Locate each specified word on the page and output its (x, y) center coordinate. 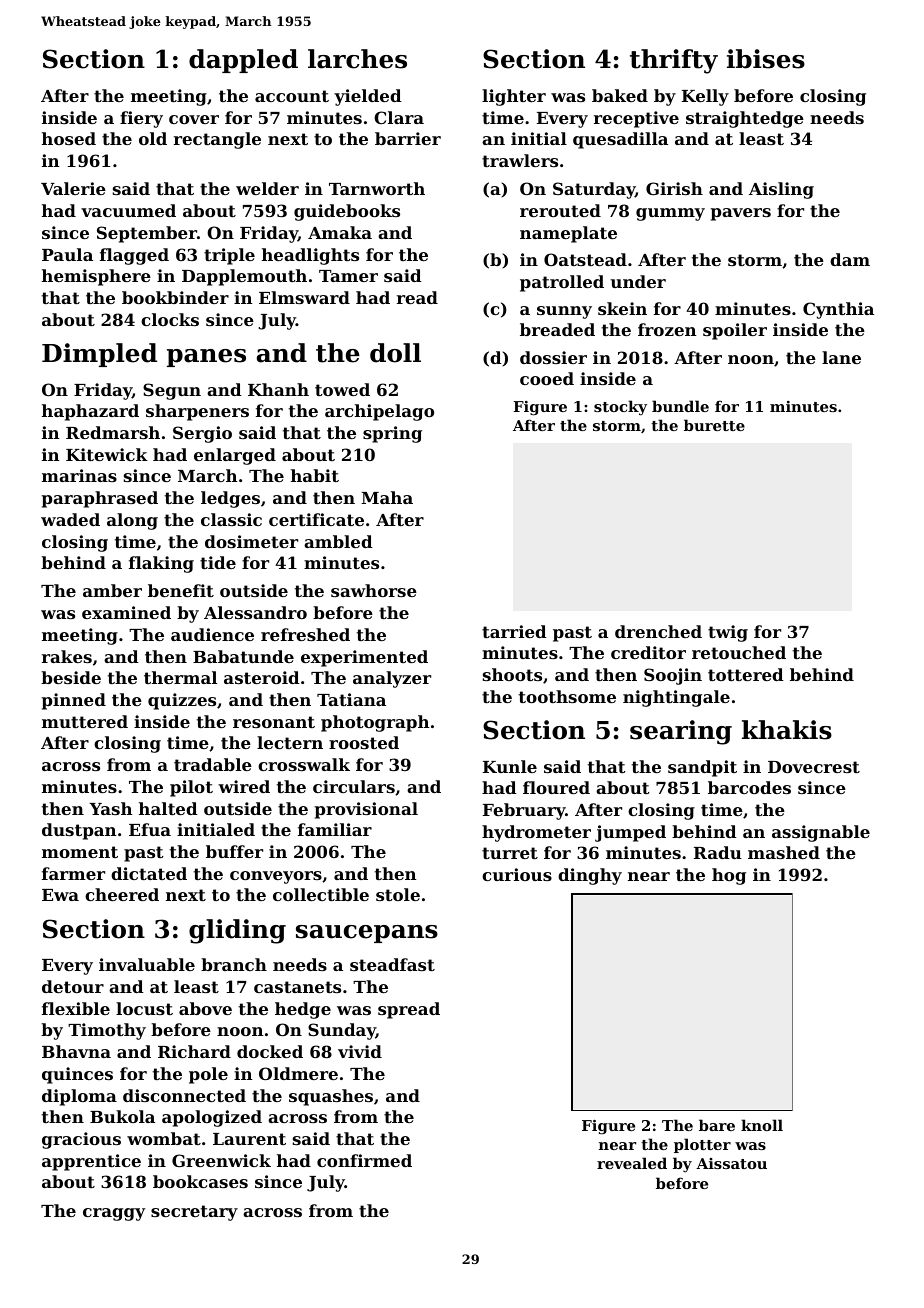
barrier (408, 138)
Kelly (705, 97)
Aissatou (731, 1163)
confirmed (364, 1160)
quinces (77, 1075)
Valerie (73, 188)
